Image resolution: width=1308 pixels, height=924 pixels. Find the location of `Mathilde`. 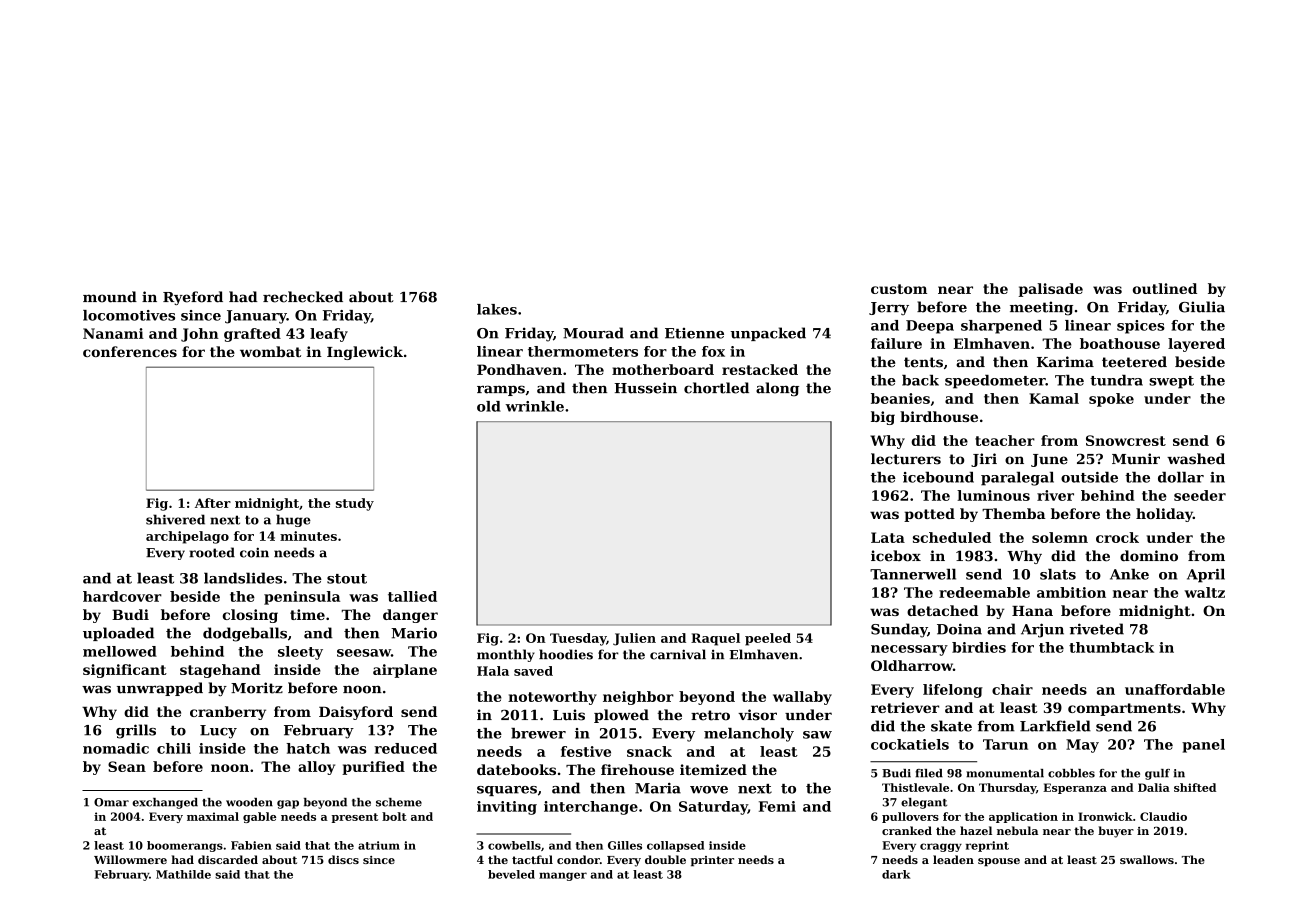

Mathilde is located at coordinates (183, 874).
